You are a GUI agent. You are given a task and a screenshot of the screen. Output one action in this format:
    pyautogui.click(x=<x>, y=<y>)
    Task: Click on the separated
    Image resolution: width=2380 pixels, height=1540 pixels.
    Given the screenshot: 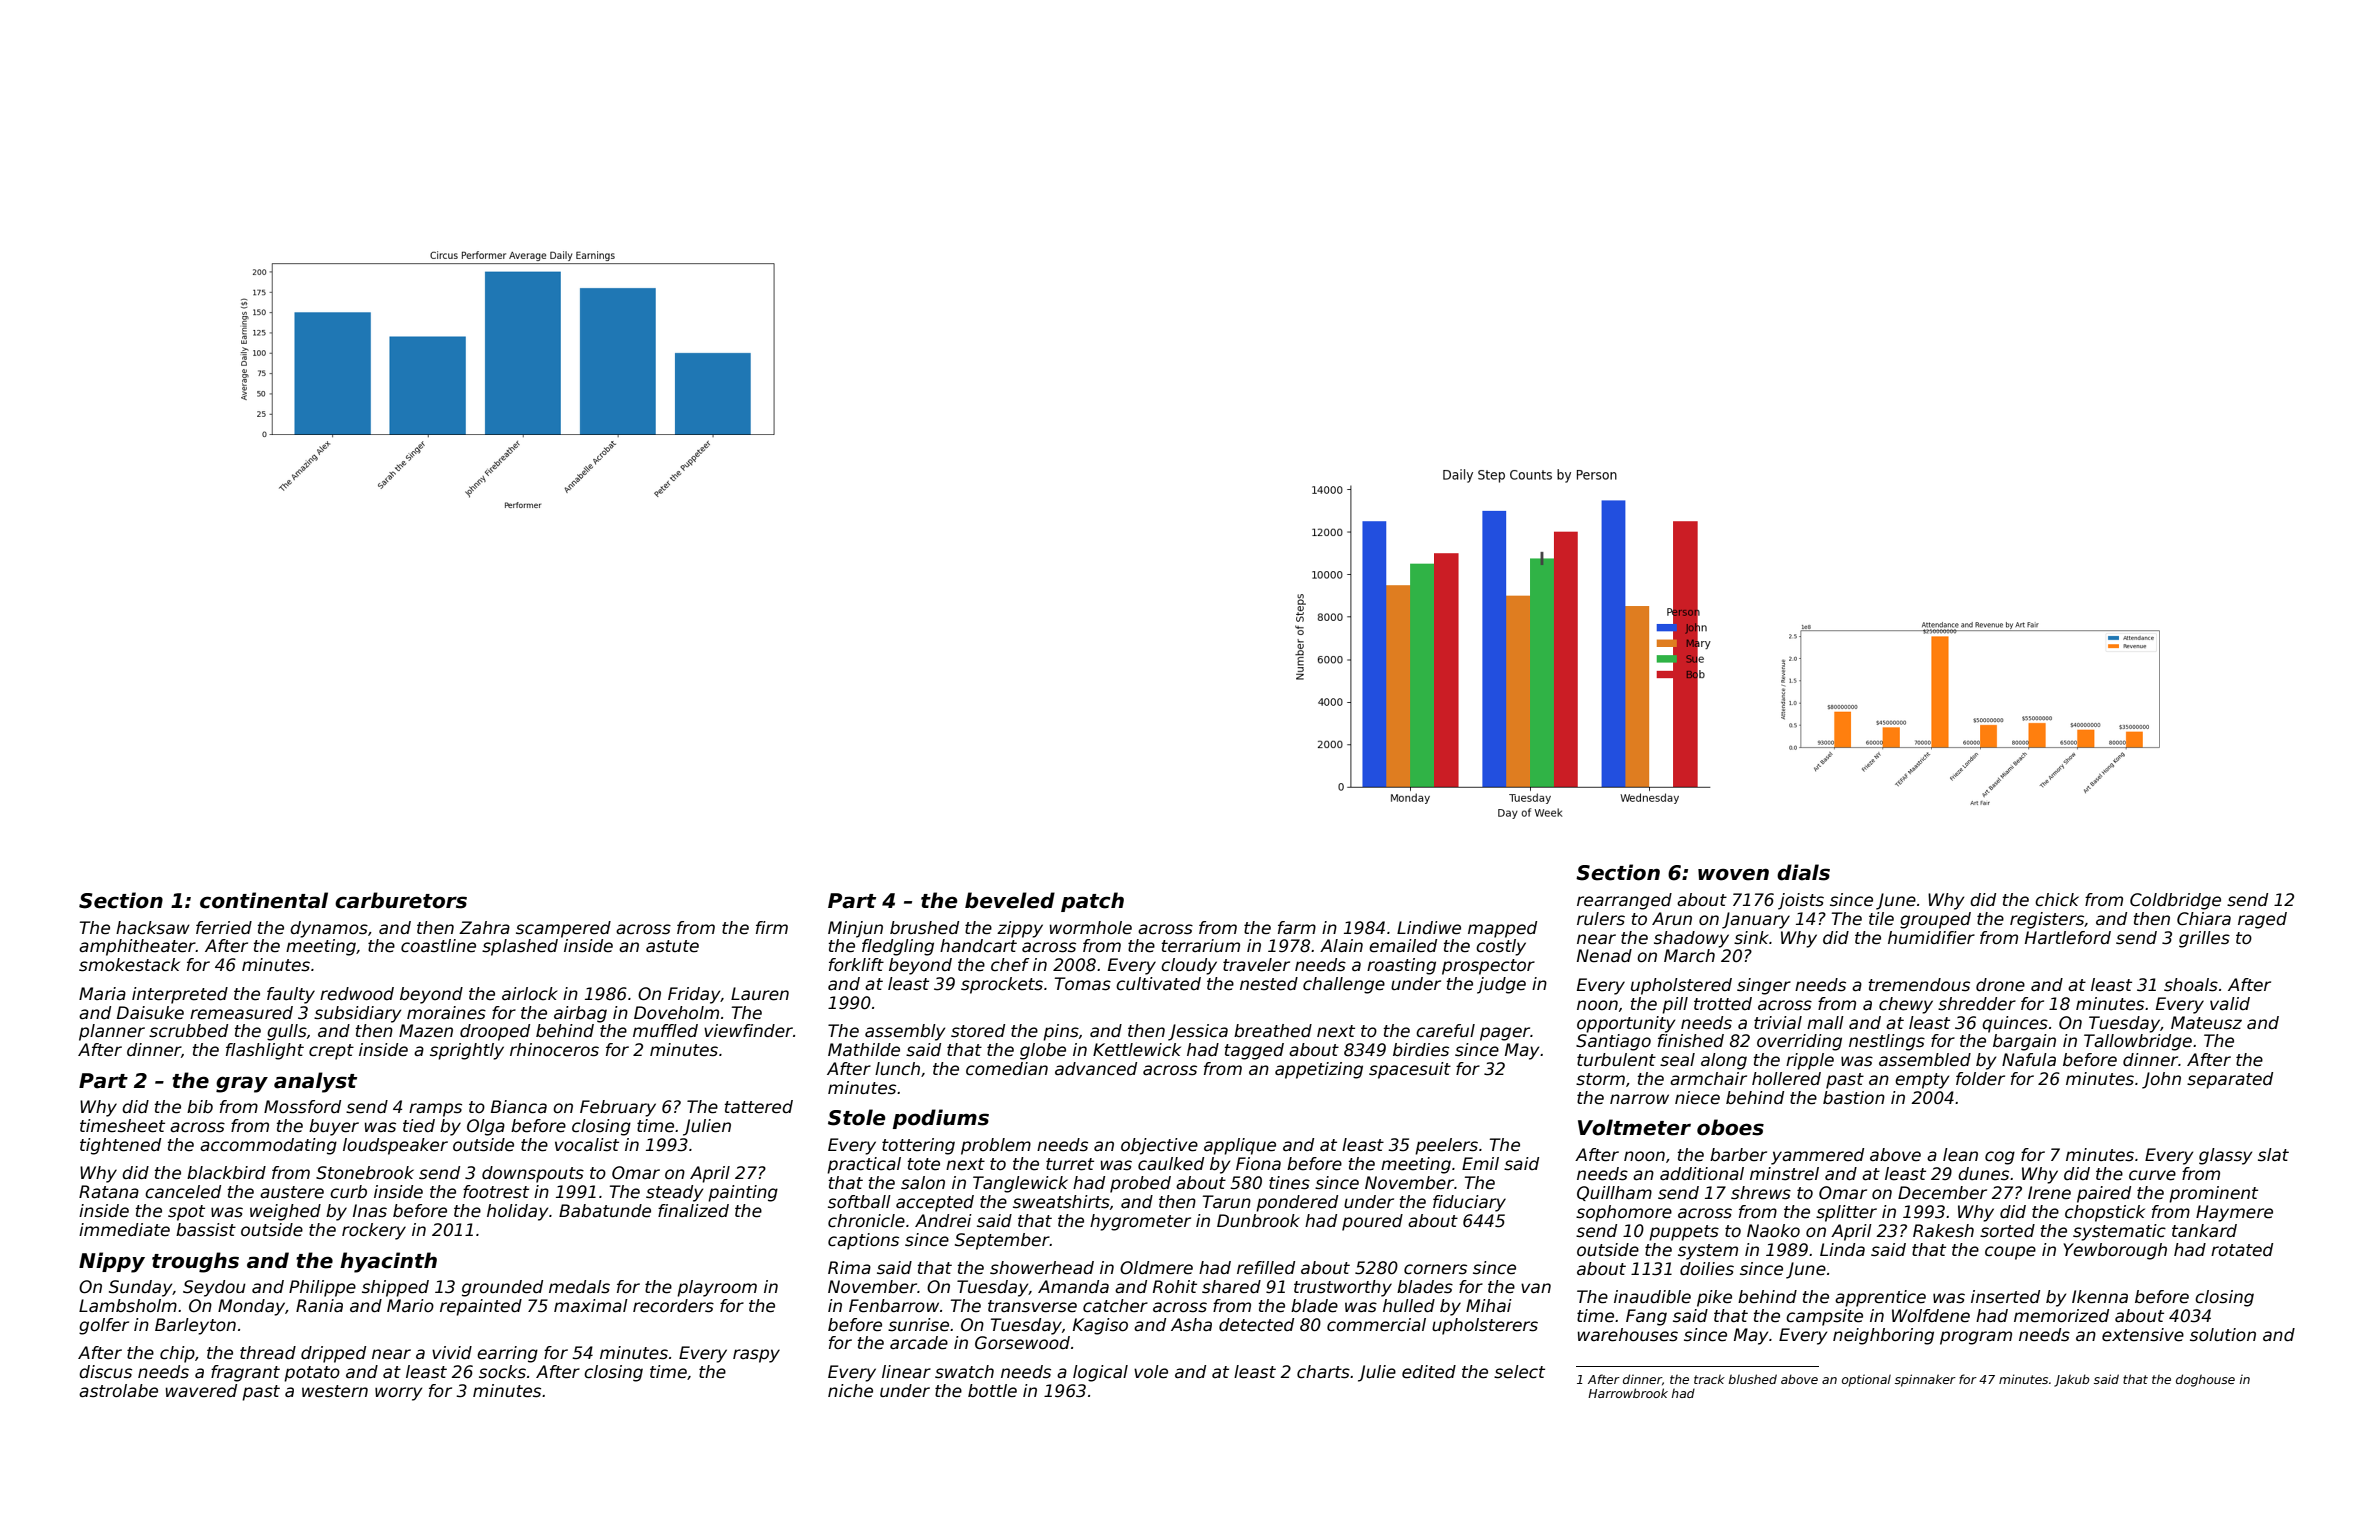 What is the action you would take?
    pyautogui.click(x=2230, y=1080)
